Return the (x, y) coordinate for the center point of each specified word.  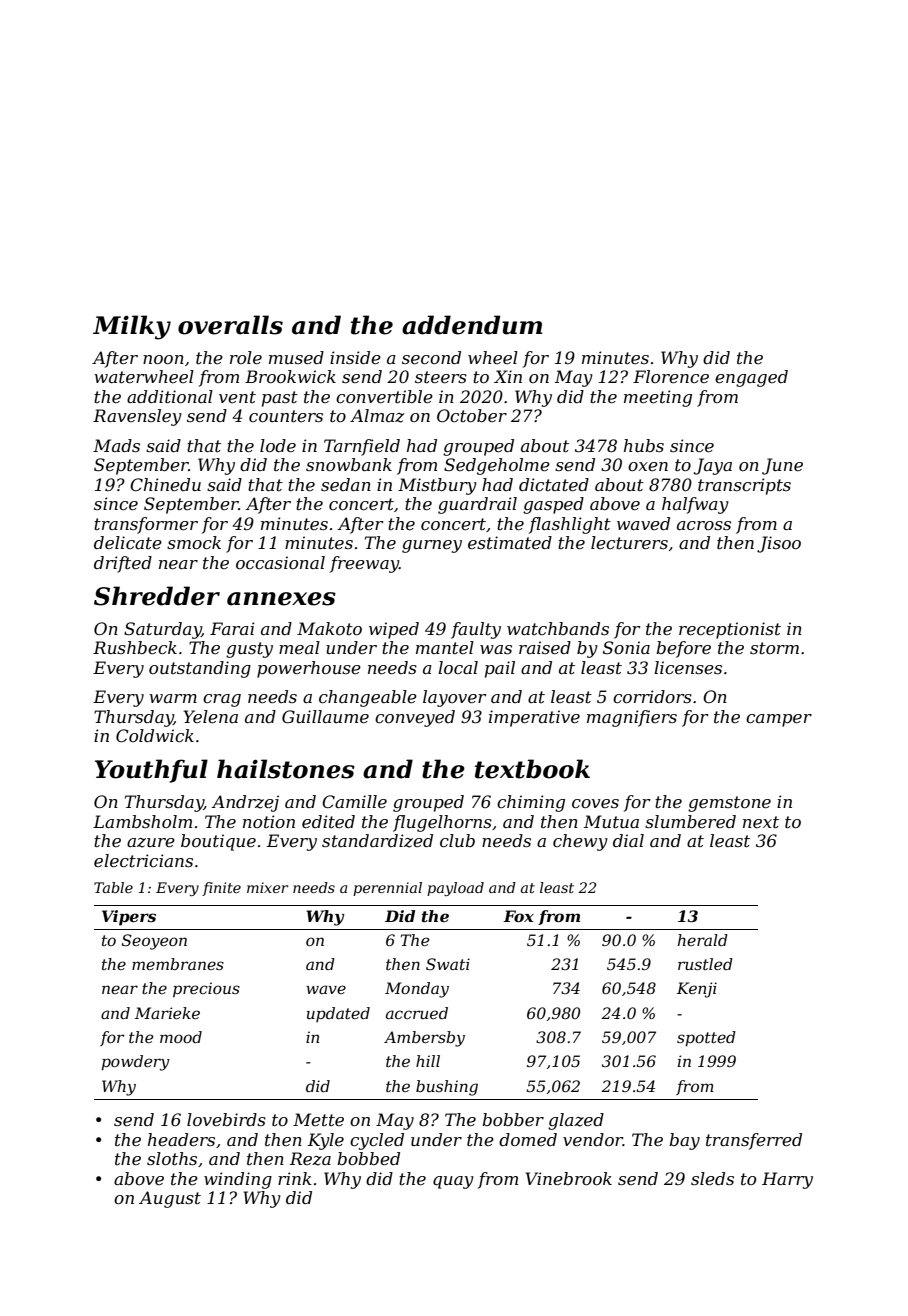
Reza (310, 1159)
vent (237, 397)
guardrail (477, 505)
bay (684, 1141)
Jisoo (779, 544)
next (761, 822)
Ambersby (424, 1039)
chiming (531, 803)
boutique (218, 842)
